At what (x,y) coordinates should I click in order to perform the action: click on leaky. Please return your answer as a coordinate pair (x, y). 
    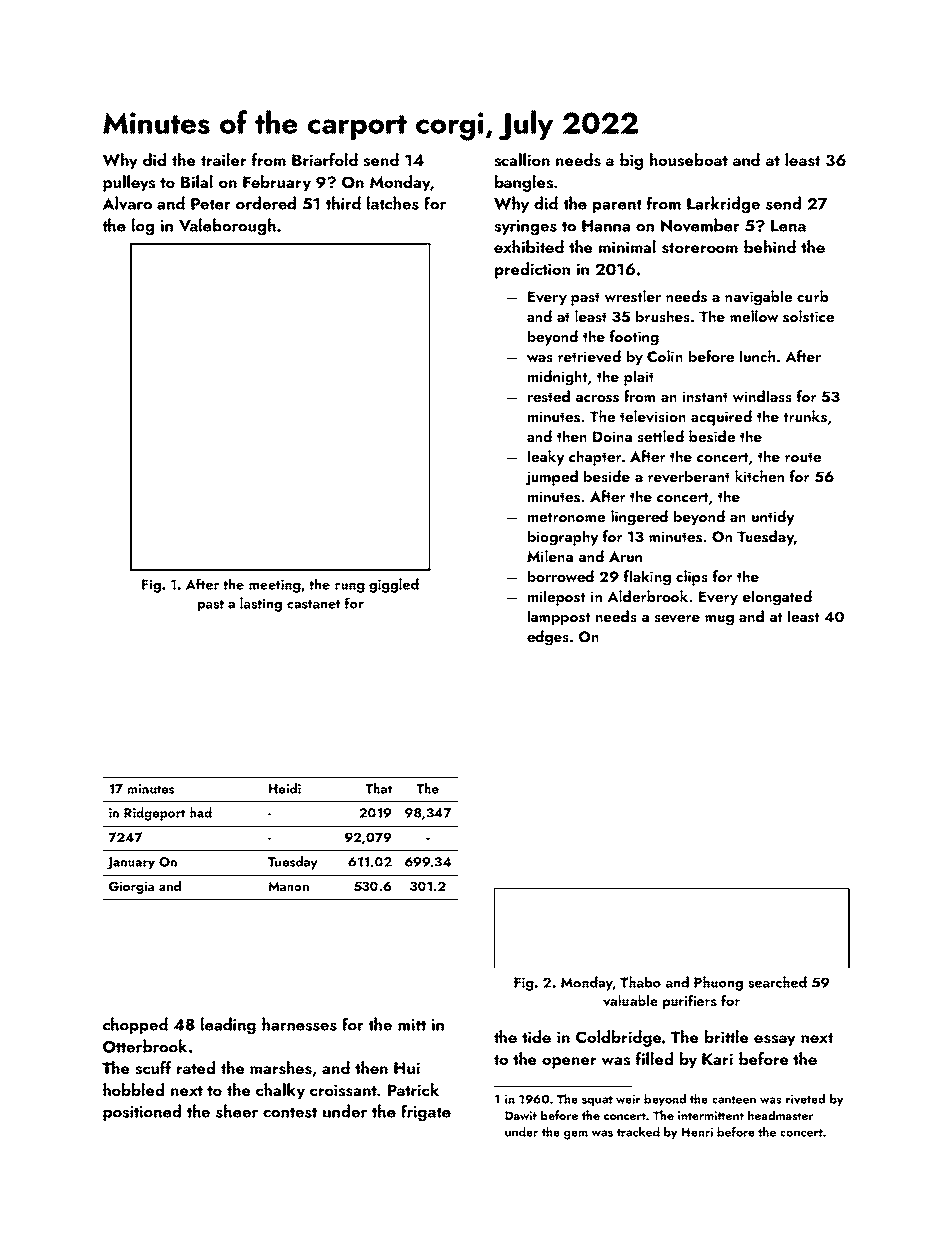
    Looking at the image, I should click on (546, 458).
